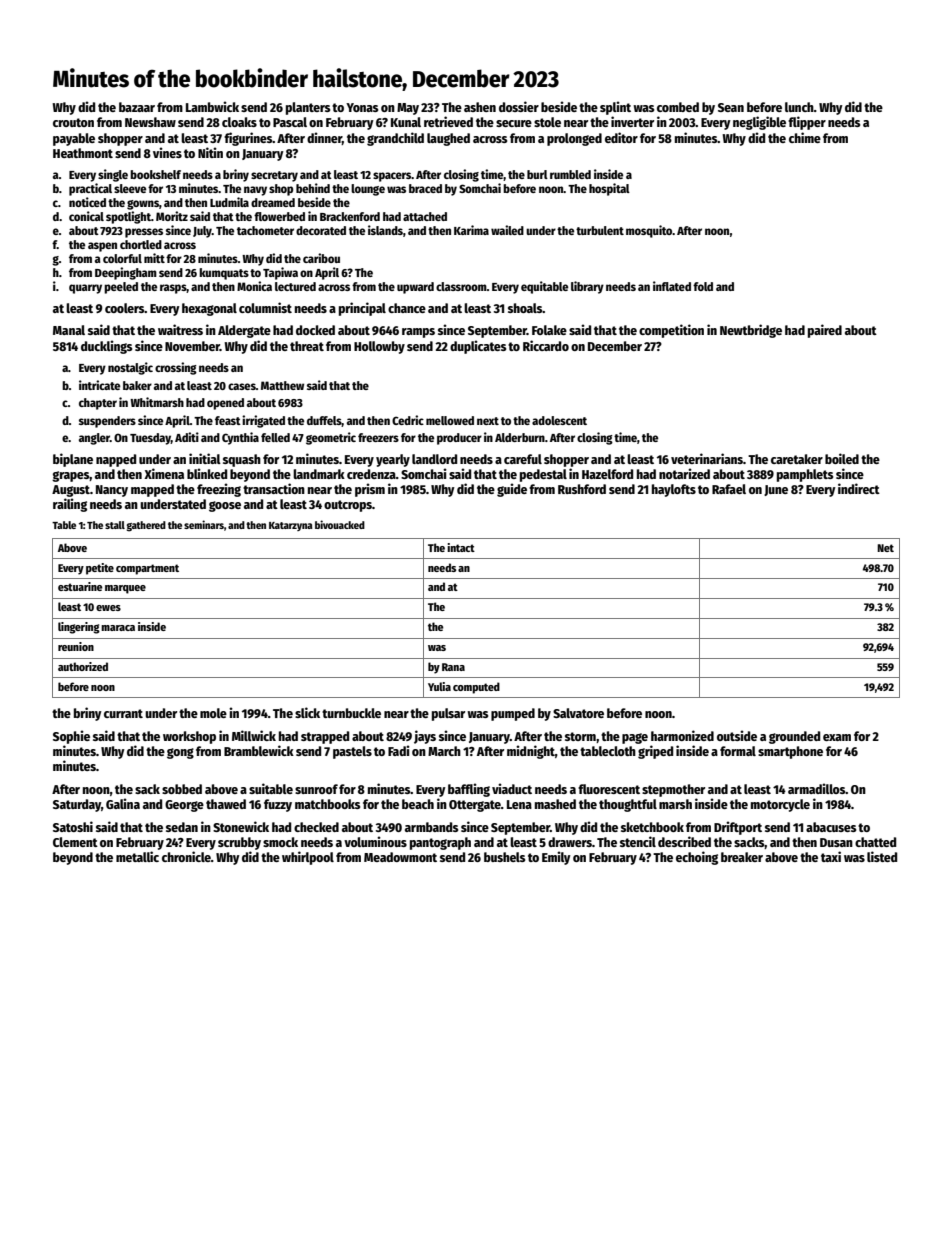 This document has width=952, height=1233. What do you see at coordinates (152, 490) in the document?
I see `mapped` at bounding box center [152, 490].
